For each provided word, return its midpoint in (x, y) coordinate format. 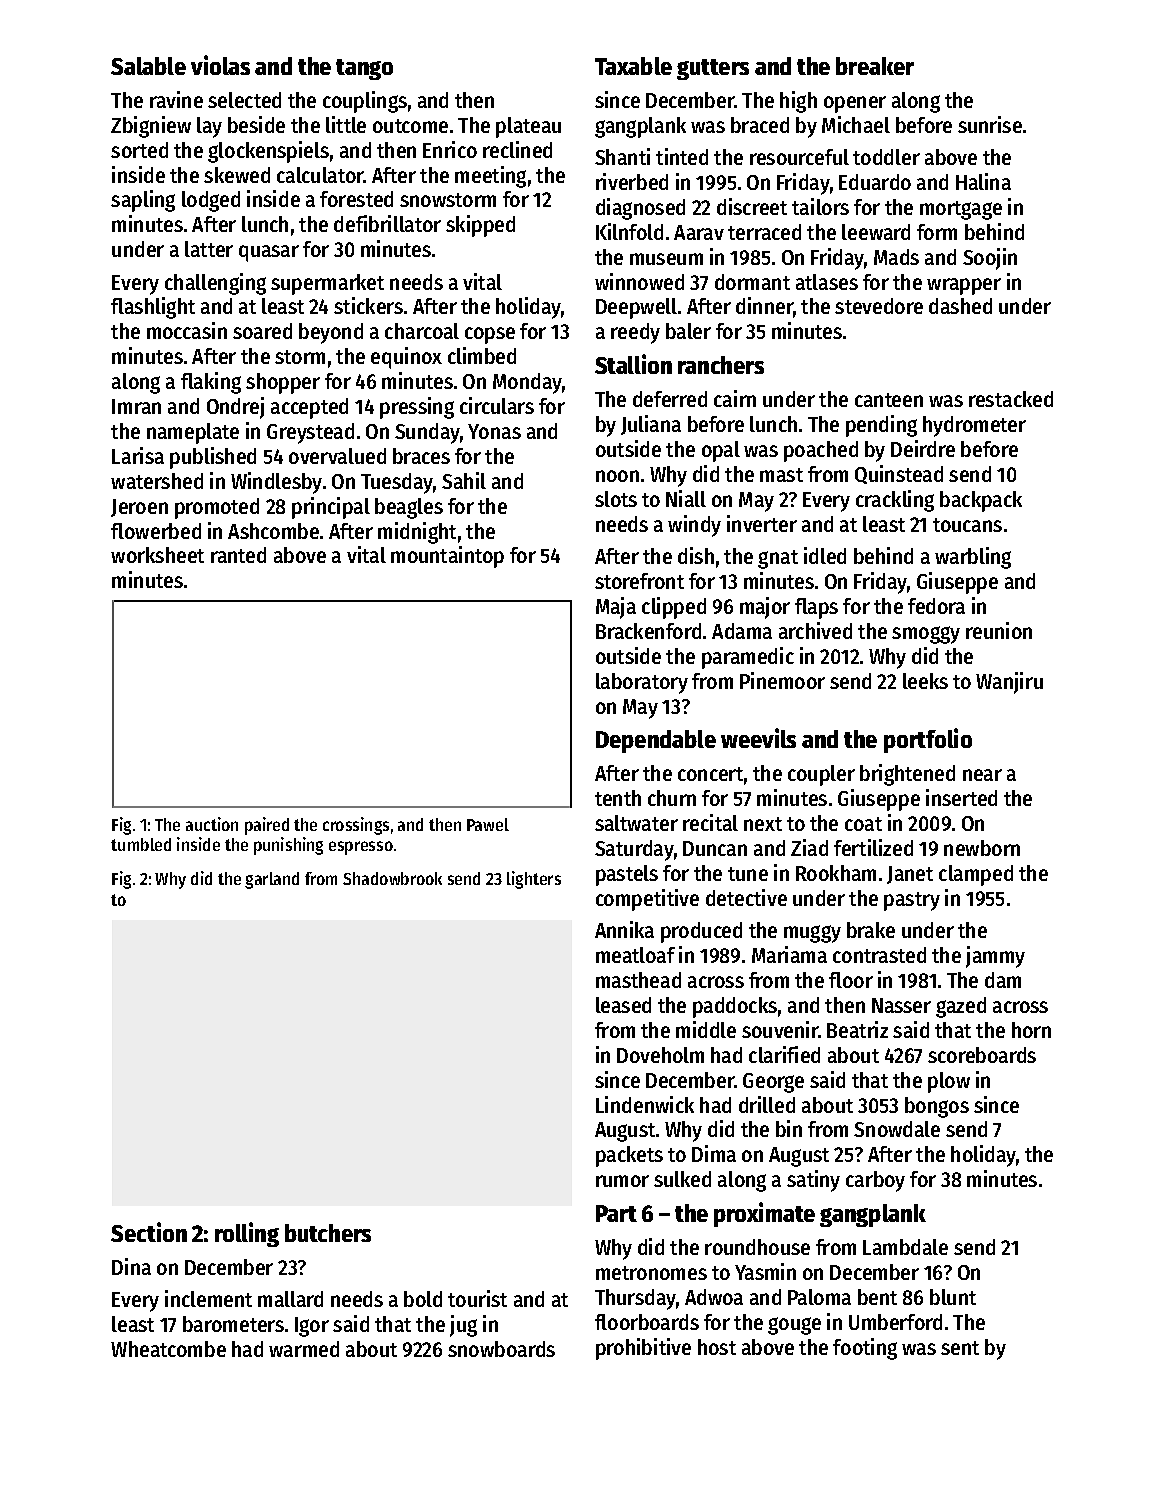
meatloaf (635, 955)
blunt (953, 1297)
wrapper (964, 286)
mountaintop (447, 557)
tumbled (141, 844)
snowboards (501, 1349)
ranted (238, 555)
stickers (368, 305)
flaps (816, 608)
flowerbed (156, 531)
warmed (304, 1349)
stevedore (879, 306)
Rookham (836, 873)
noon (617, 476)
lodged (211, 201)
